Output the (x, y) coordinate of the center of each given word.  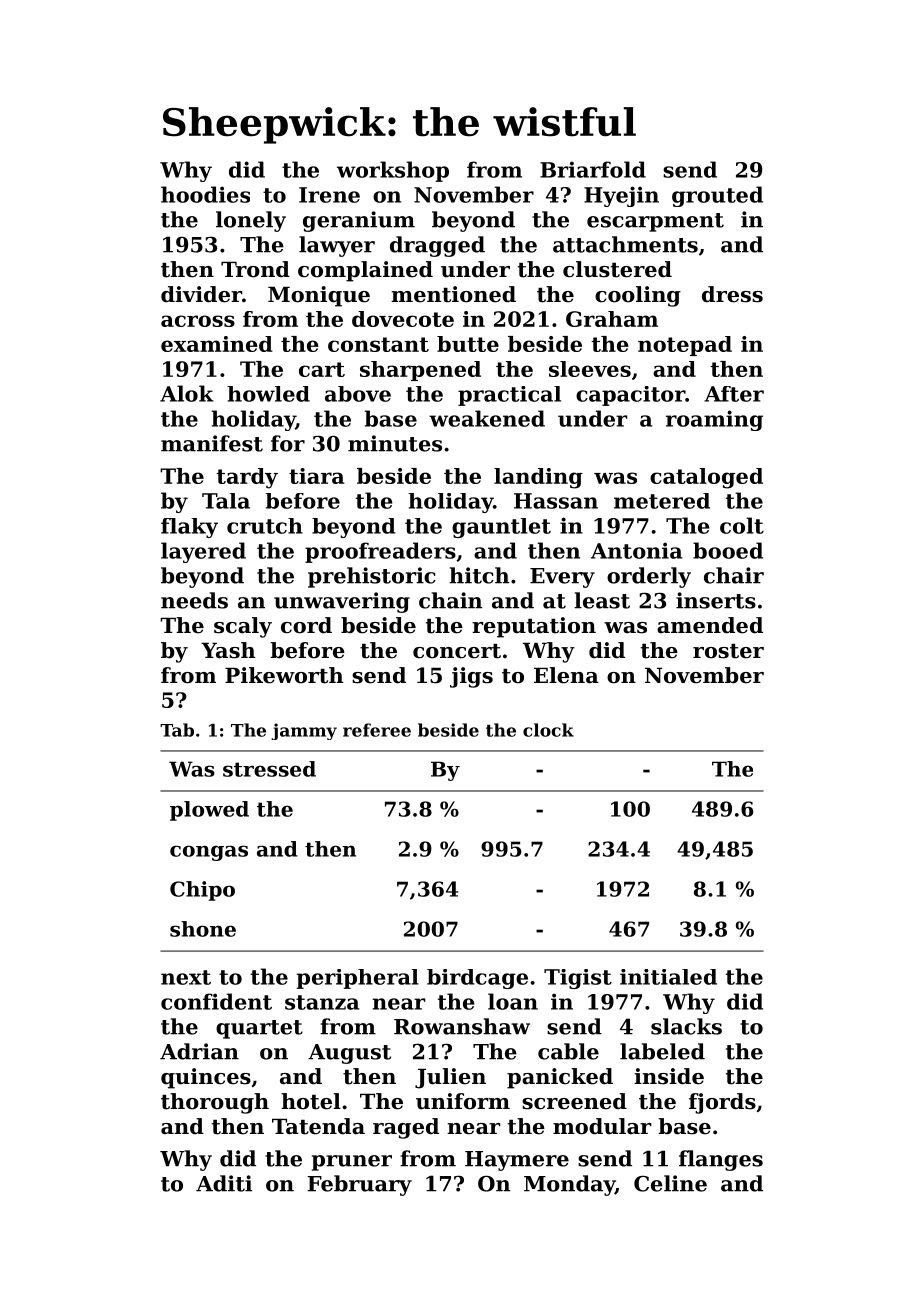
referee (377, 730)
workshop (393, 171)
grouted (717, 196)
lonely (251, 221)
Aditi (224, 1183)
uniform (463, 1101)
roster (728, 651)
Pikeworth (284, 675)
